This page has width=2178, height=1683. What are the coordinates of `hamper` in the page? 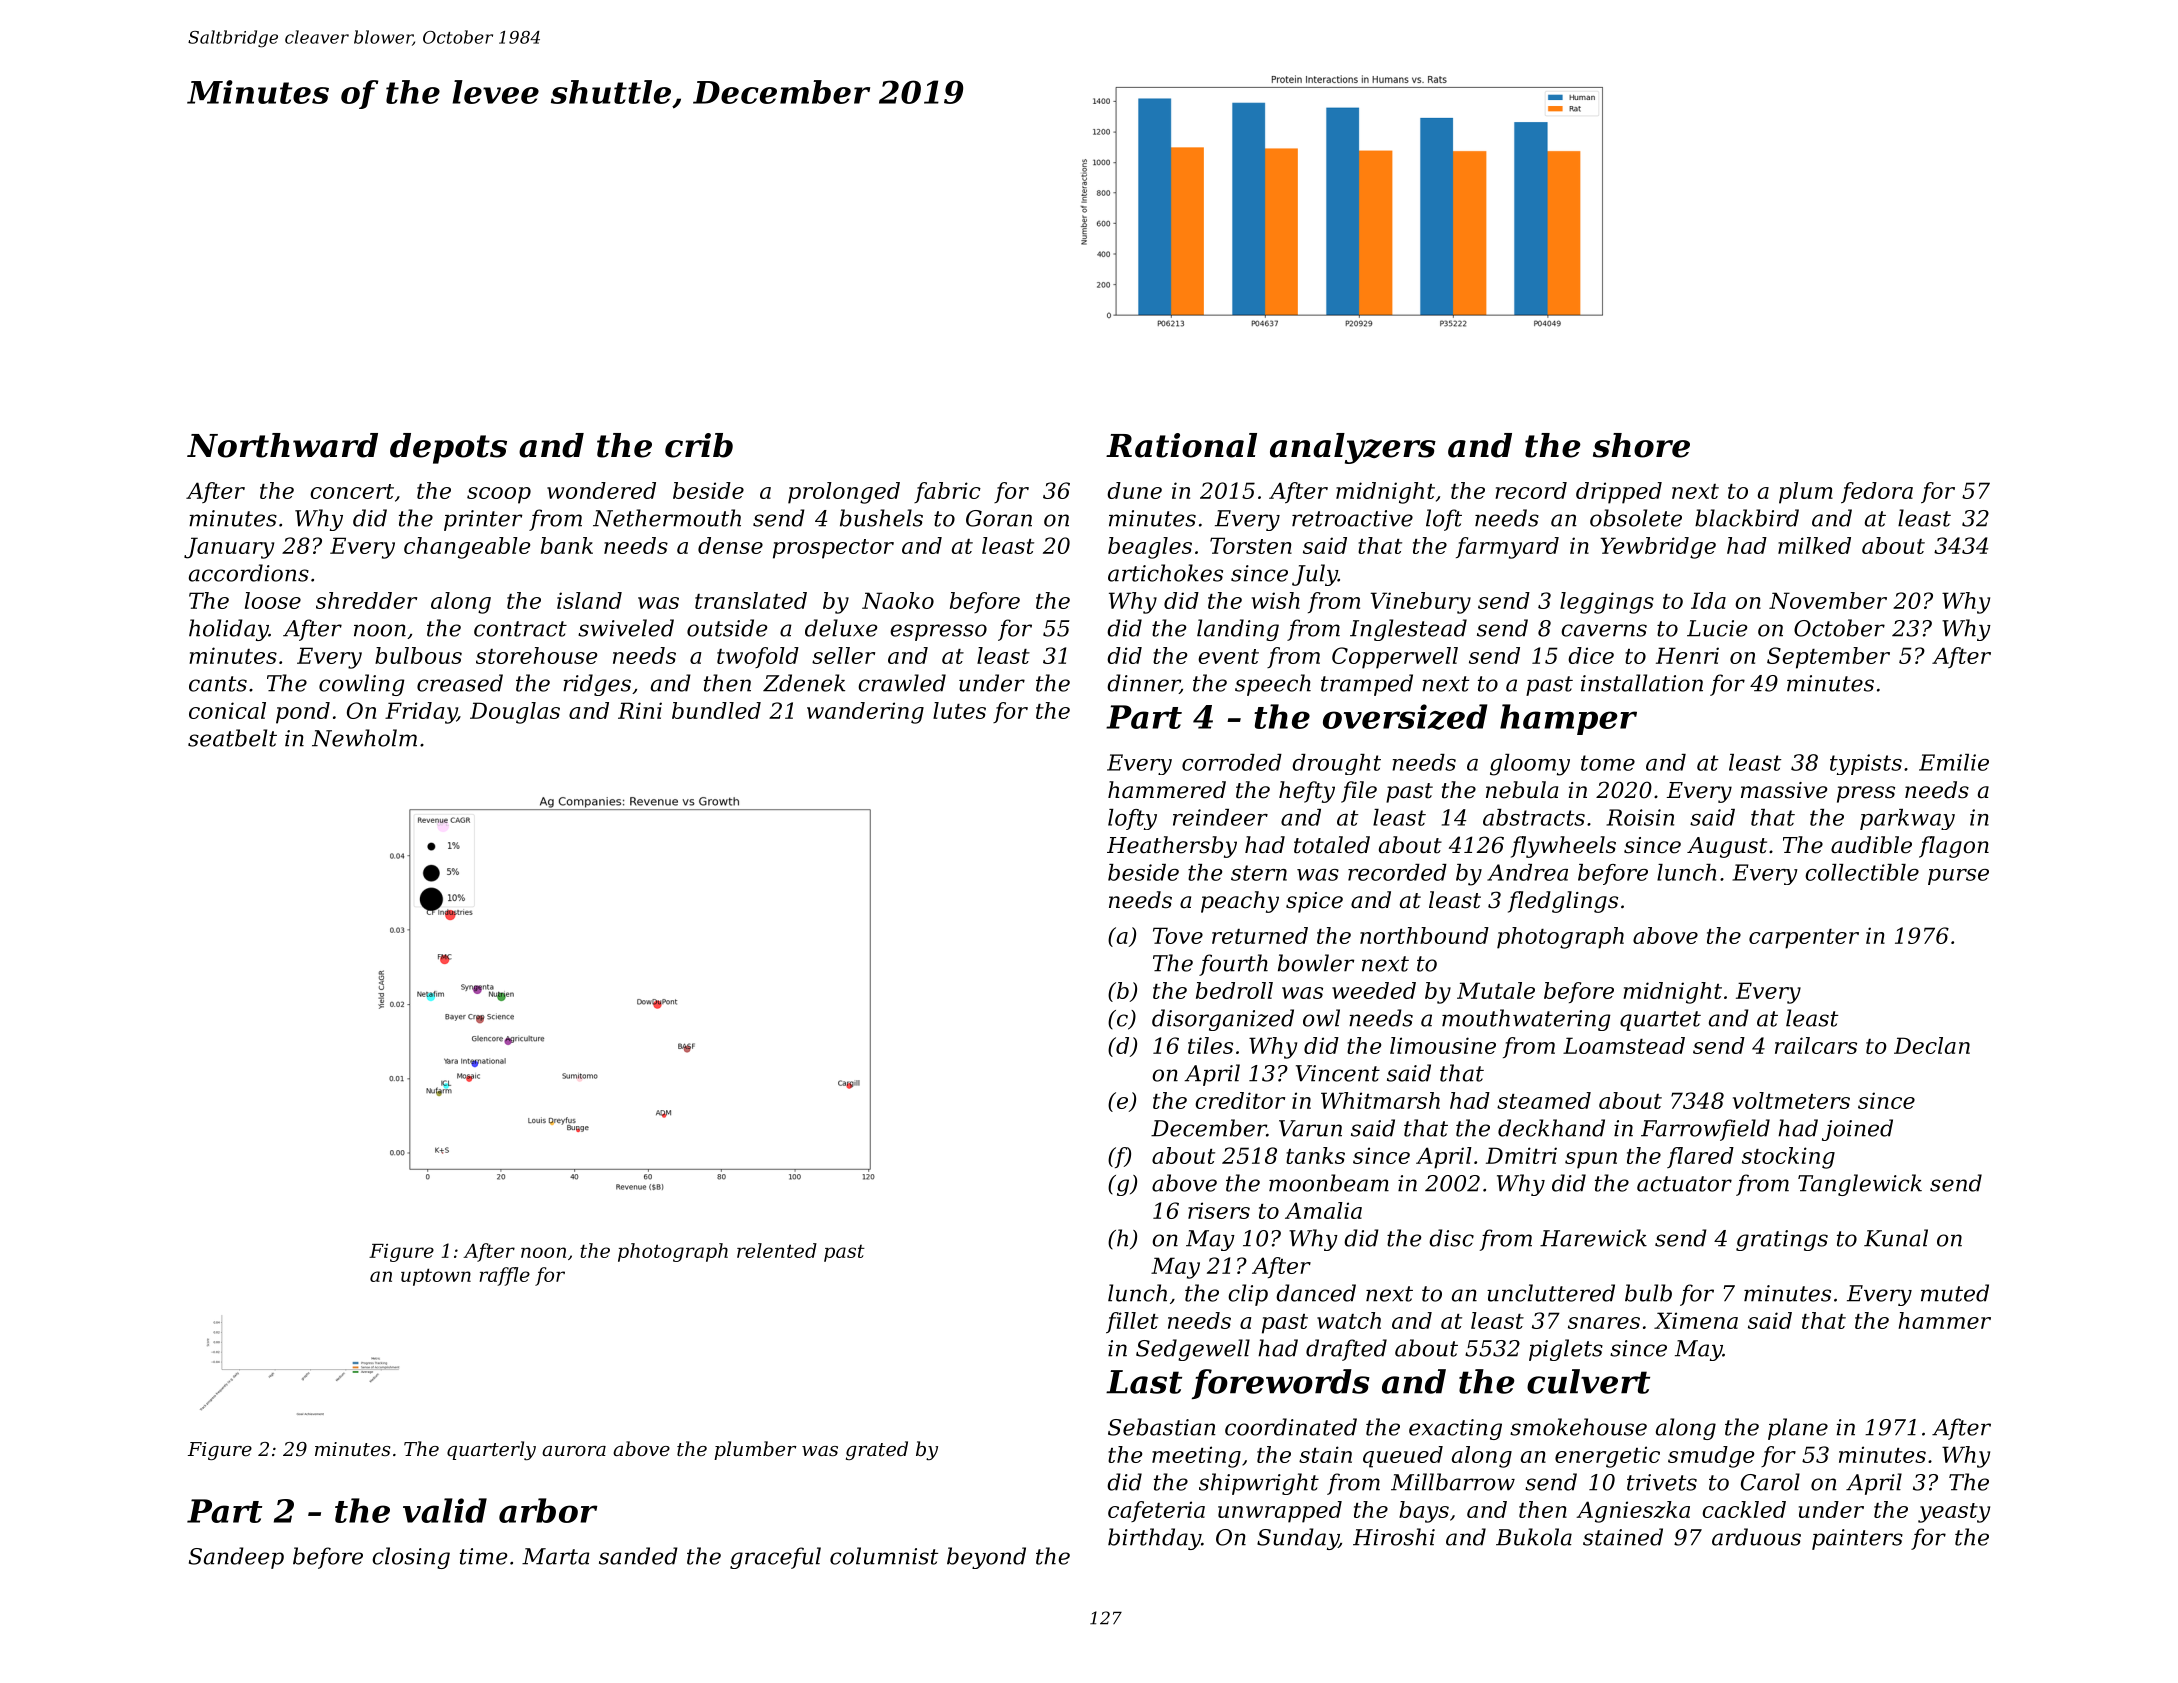 It's located at (1568, 719).
